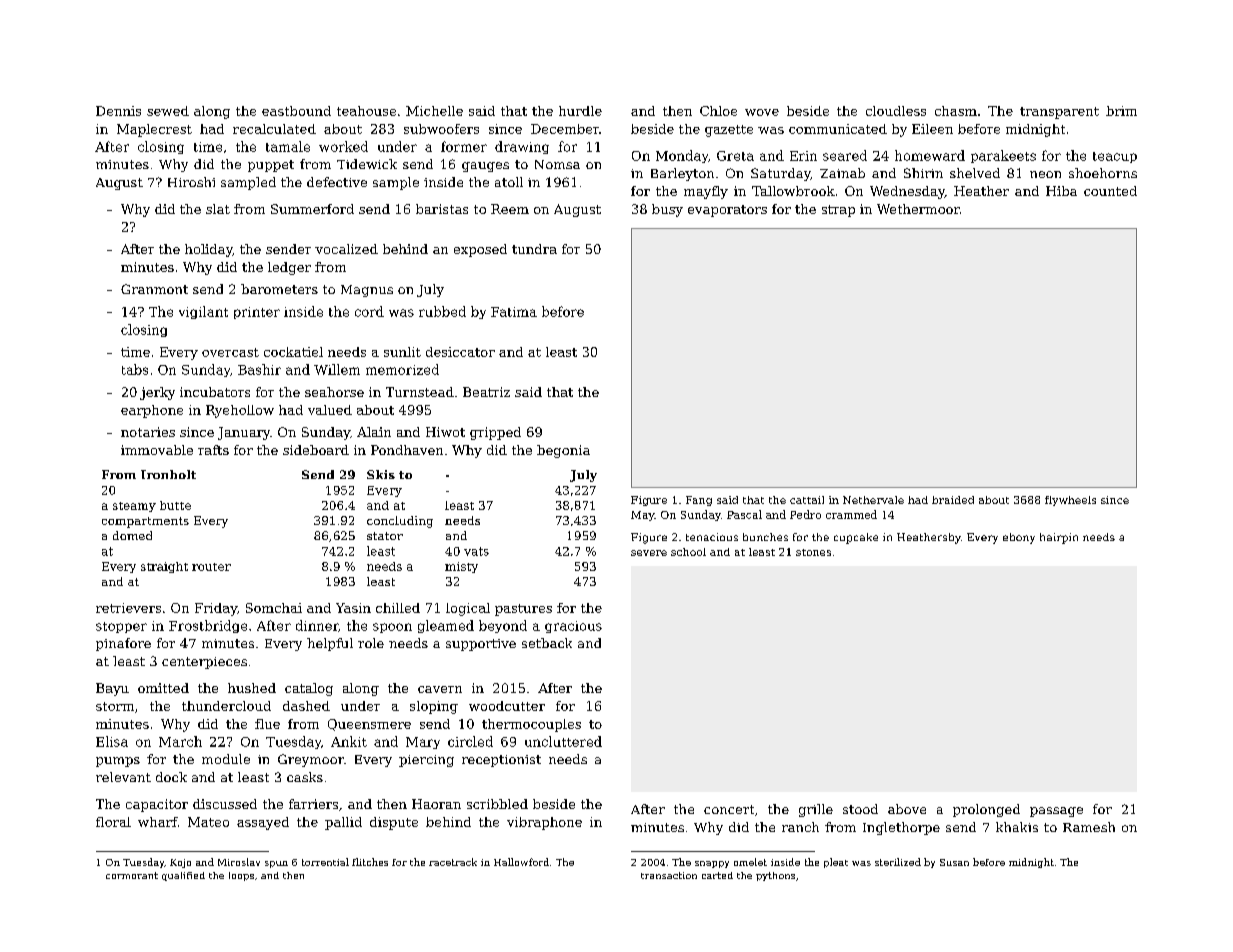  Describe the element at coordinates (218, 209) in the document. I see `slat` at that location.
